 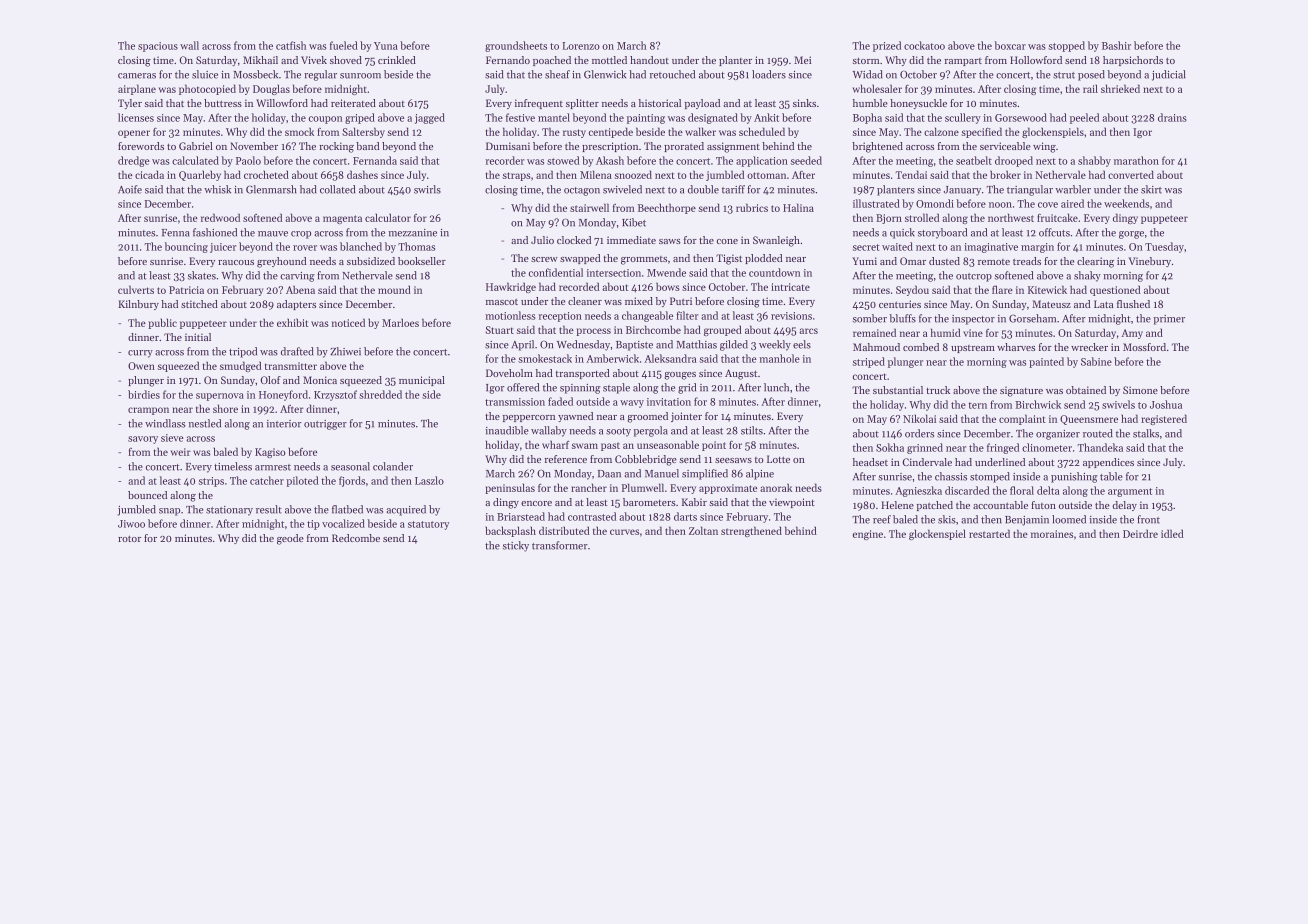 What do you see at coordinates (778, 459) in the screenshot?
I see `Lotte` at bounding box center [778, 459].
